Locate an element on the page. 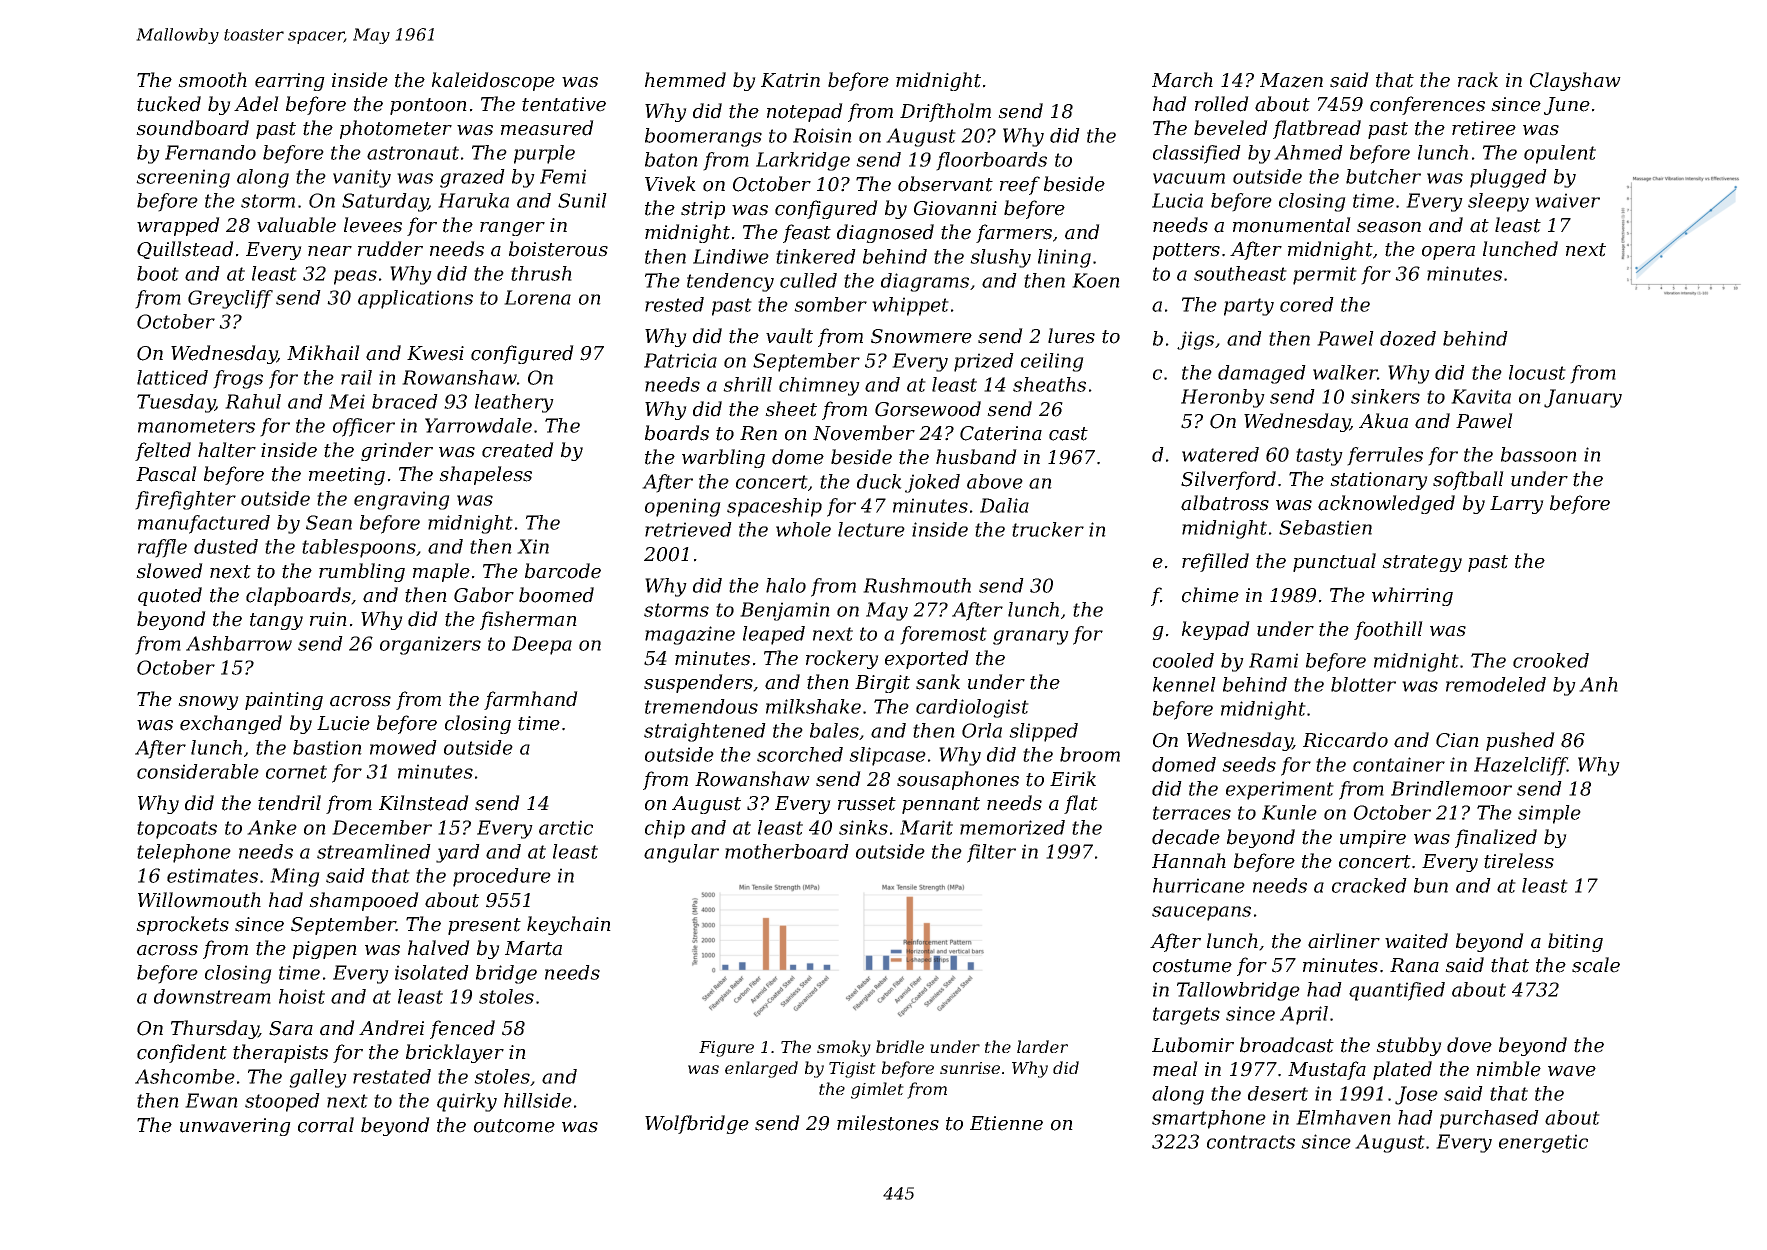 The image size is (1767, 1250). russet is located at coordinates (867, 804).
